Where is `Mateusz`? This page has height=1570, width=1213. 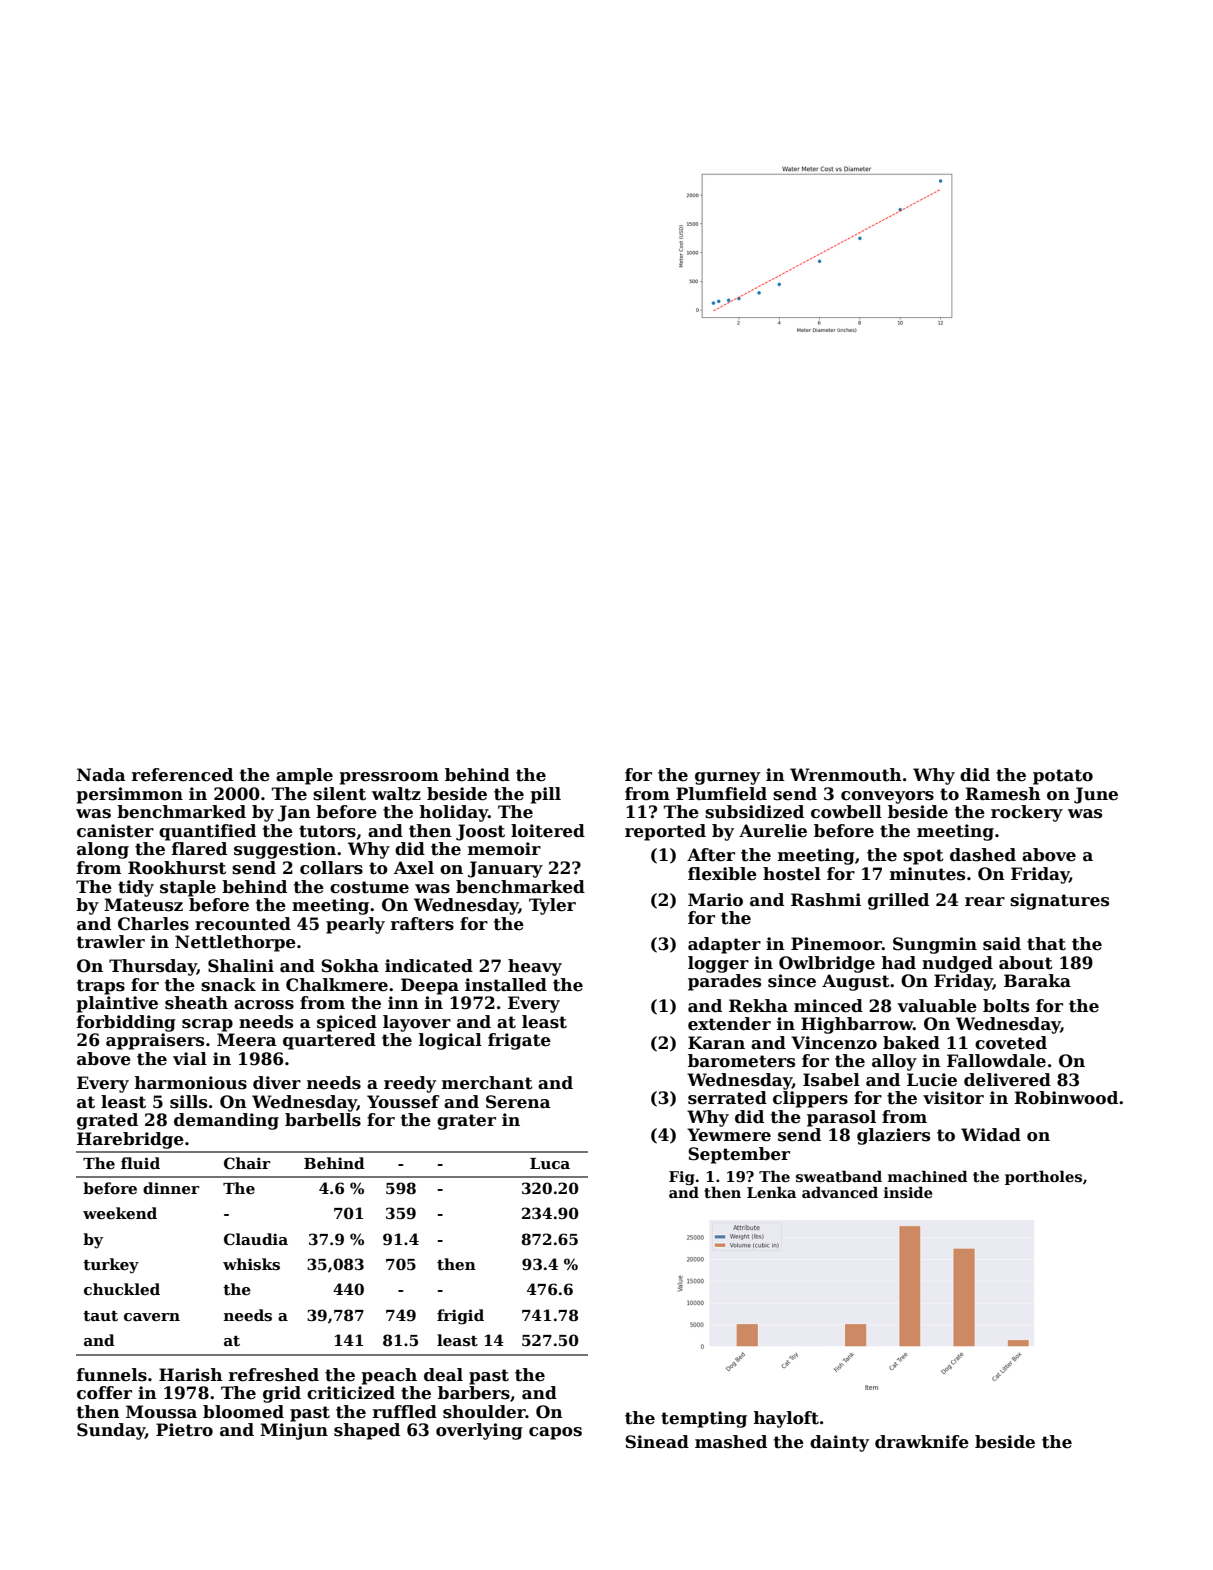
Mateusz is located at coordinates (143, 905).
